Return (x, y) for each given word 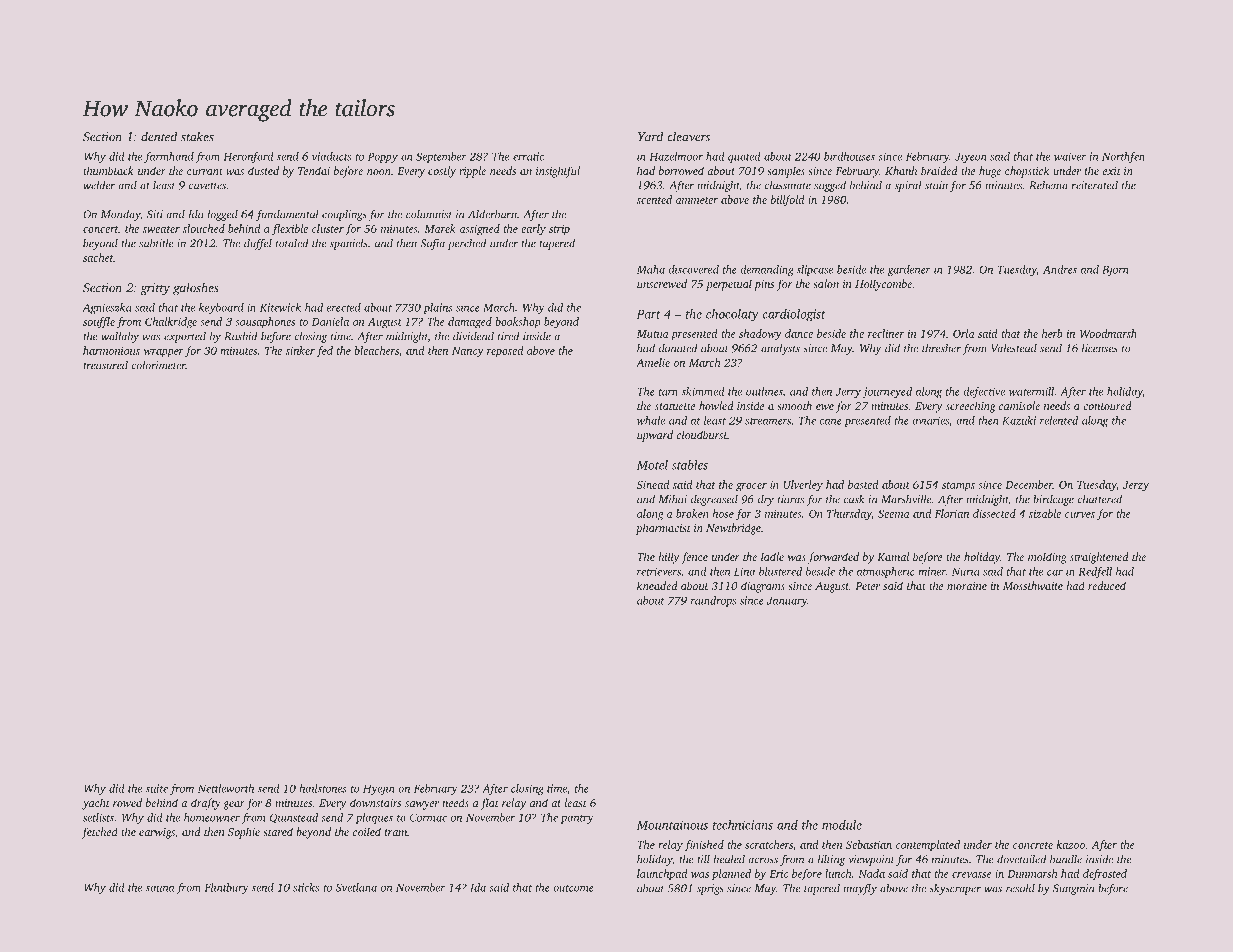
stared (278, 831)
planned (731, 875)
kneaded (657, 585)
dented (159, 136)
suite (157, 788)
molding (1047, 558)
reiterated (1095, 185)
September (441, 157)
